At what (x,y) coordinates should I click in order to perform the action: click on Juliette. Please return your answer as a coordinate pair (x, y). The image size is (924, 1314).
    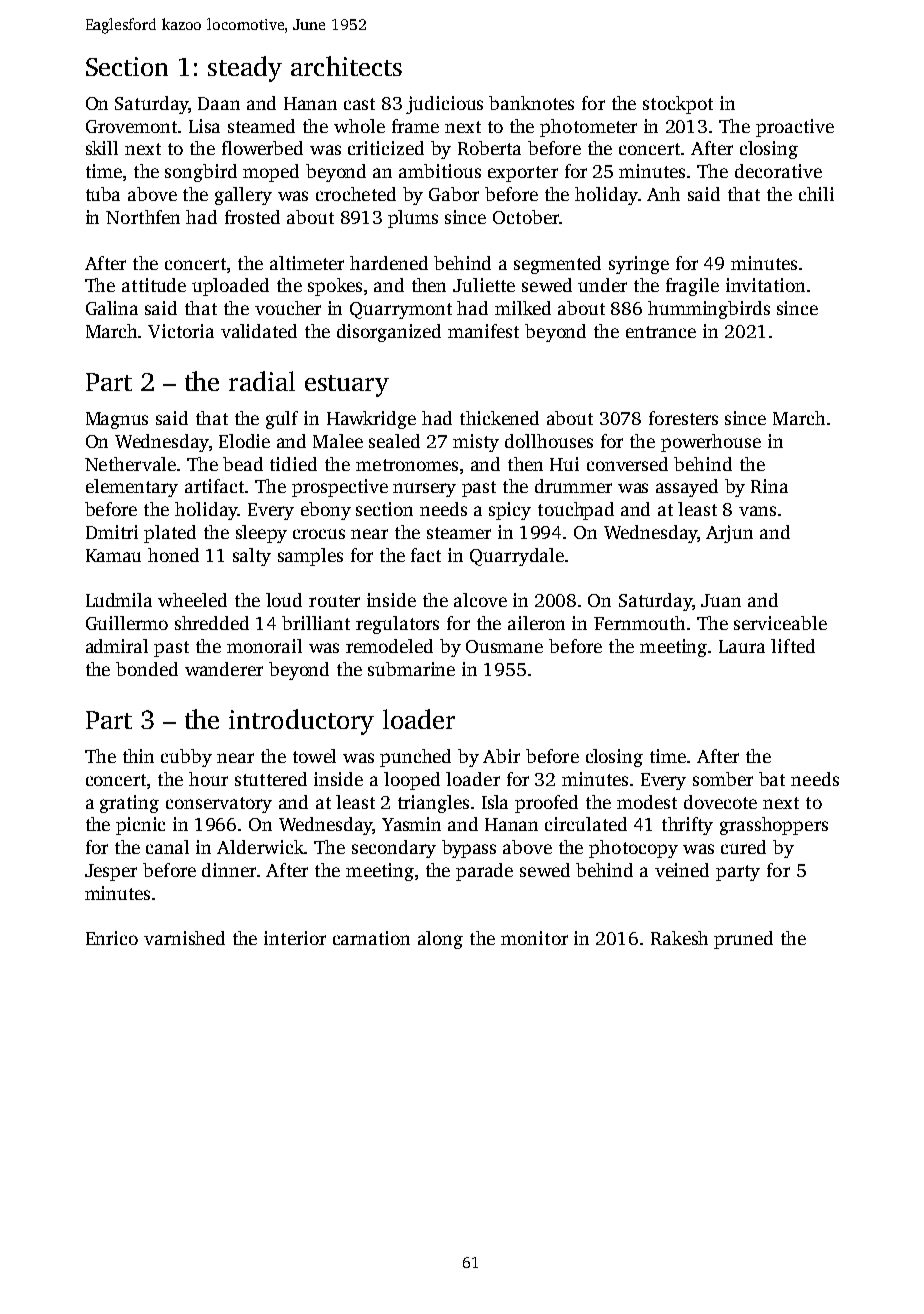
    Looking at the image, I should click on (484, 285).
